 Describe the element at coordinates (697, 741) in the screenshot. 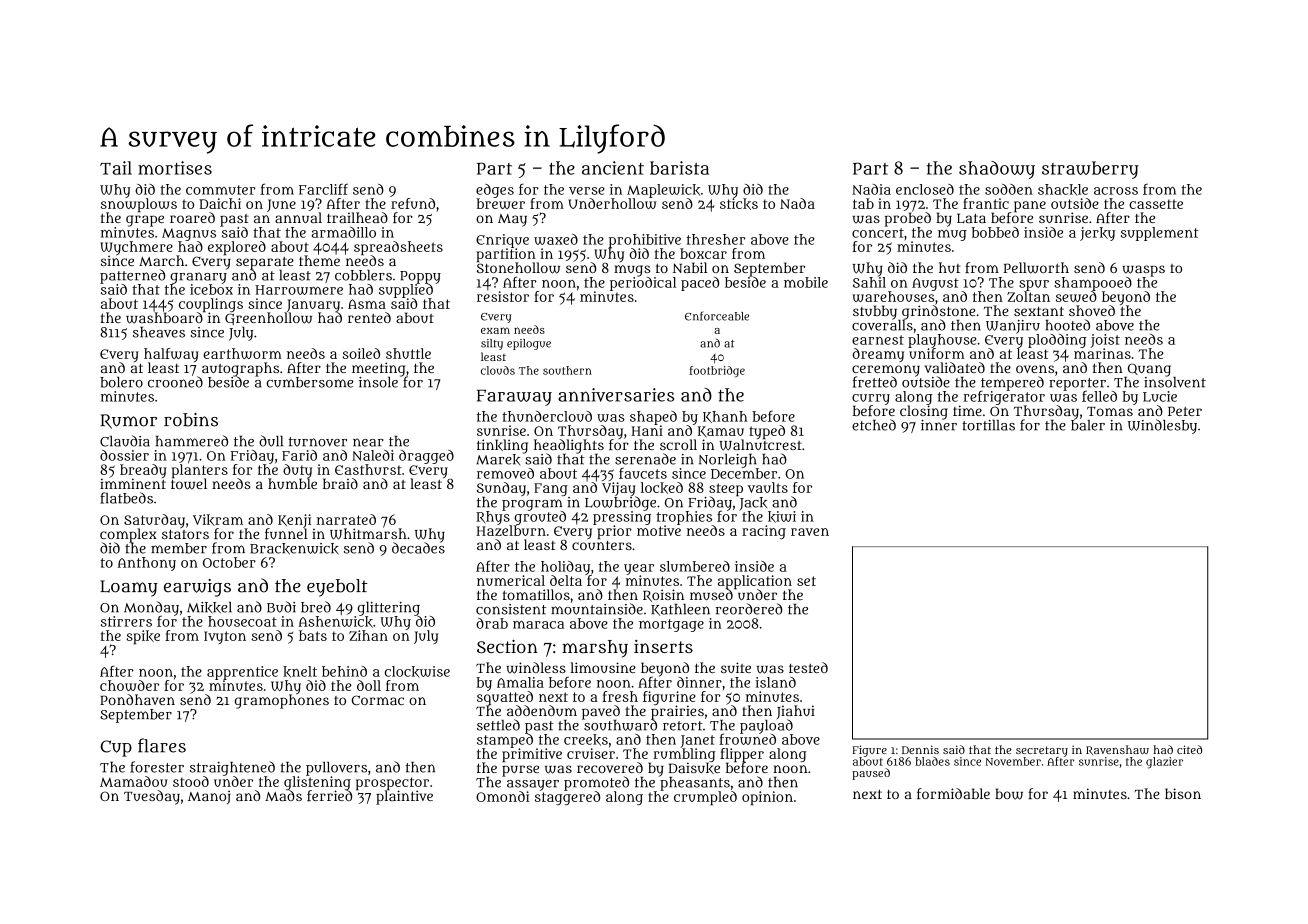

I see `Janet` at that location.
